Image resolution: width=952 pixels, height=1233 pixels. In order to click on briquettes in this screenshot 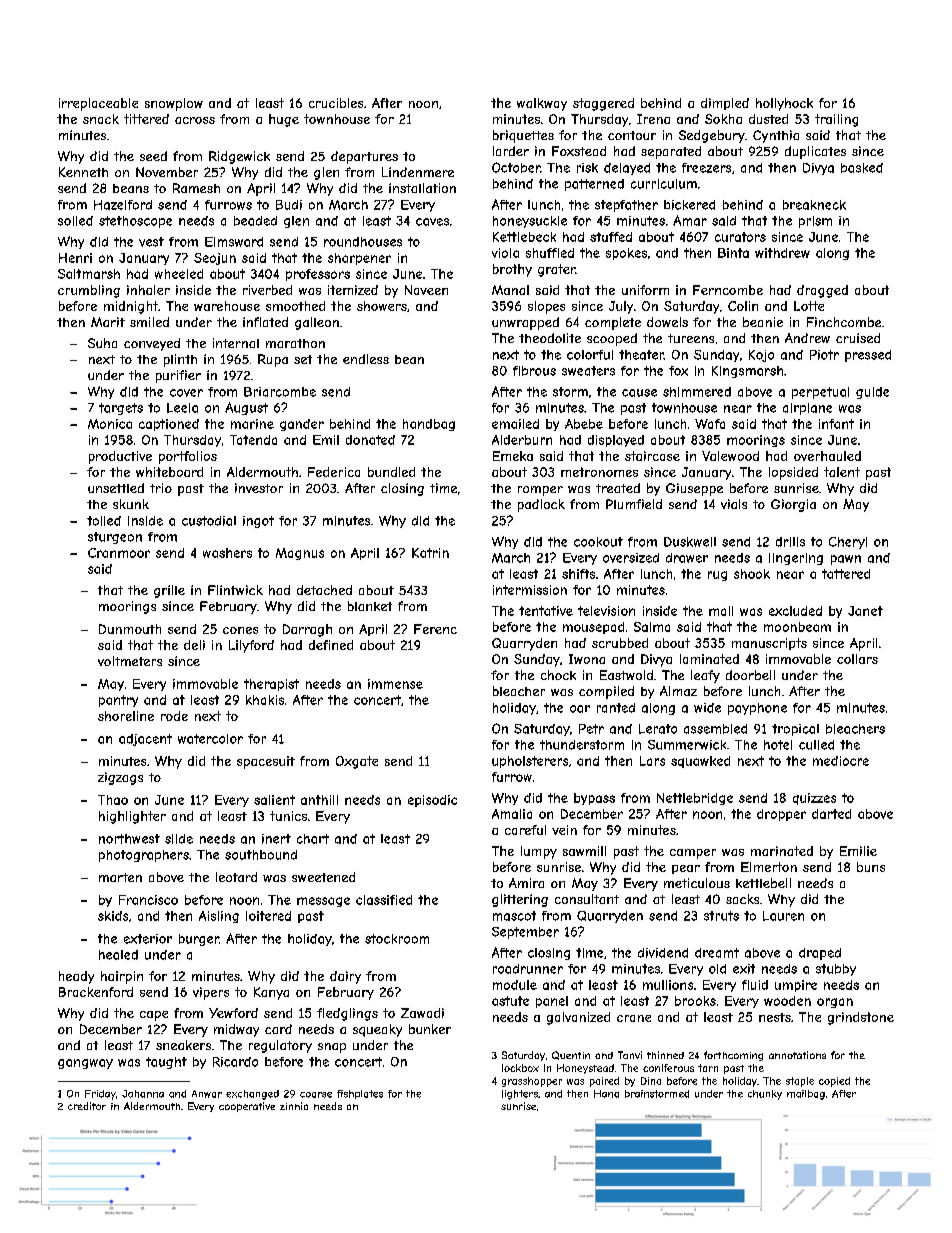, I will do `click(523, 136)`.
